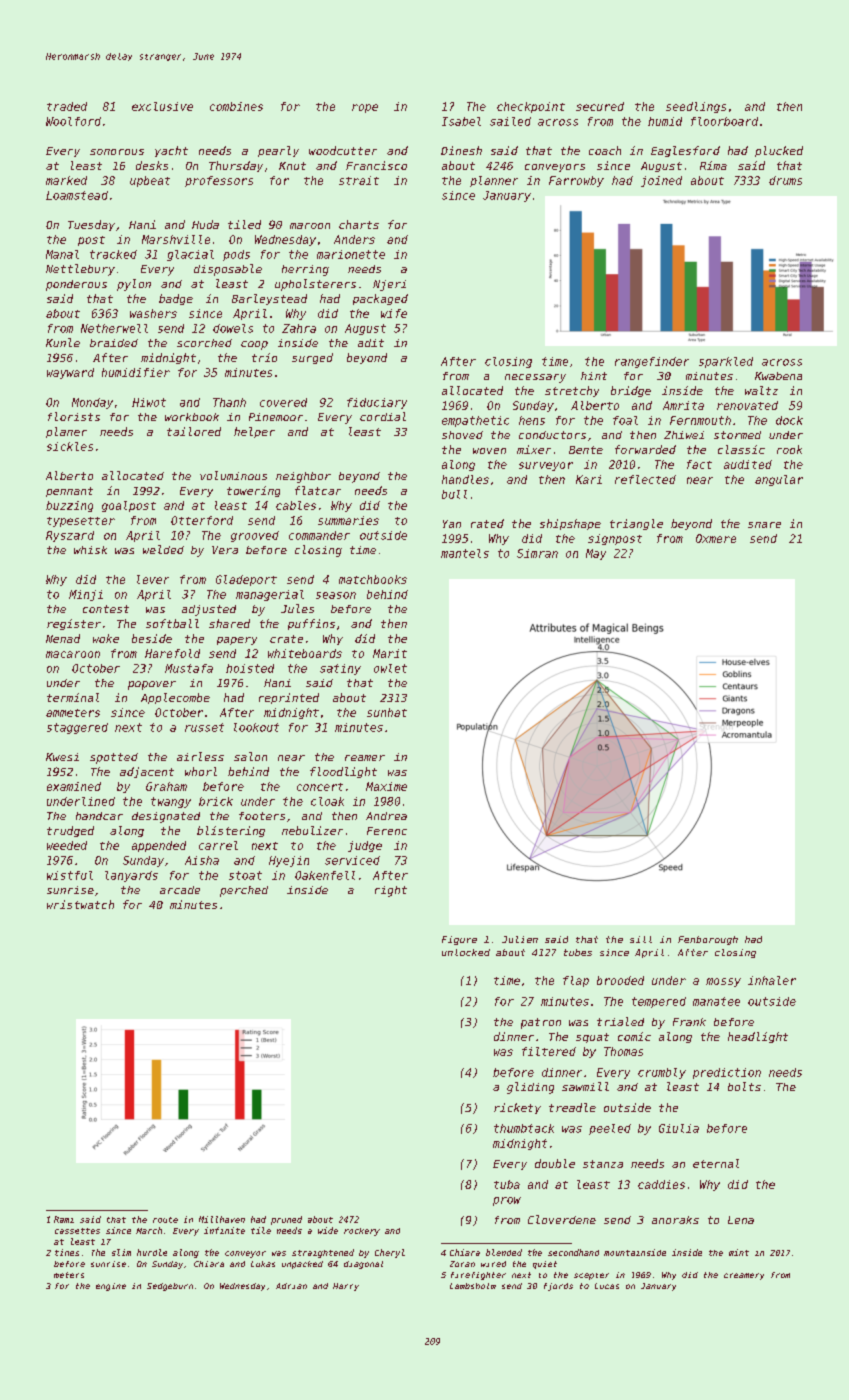  What do you see at coordinates (520, 939) in the page?
I see `Julien` at bounding box center [520, 939].
